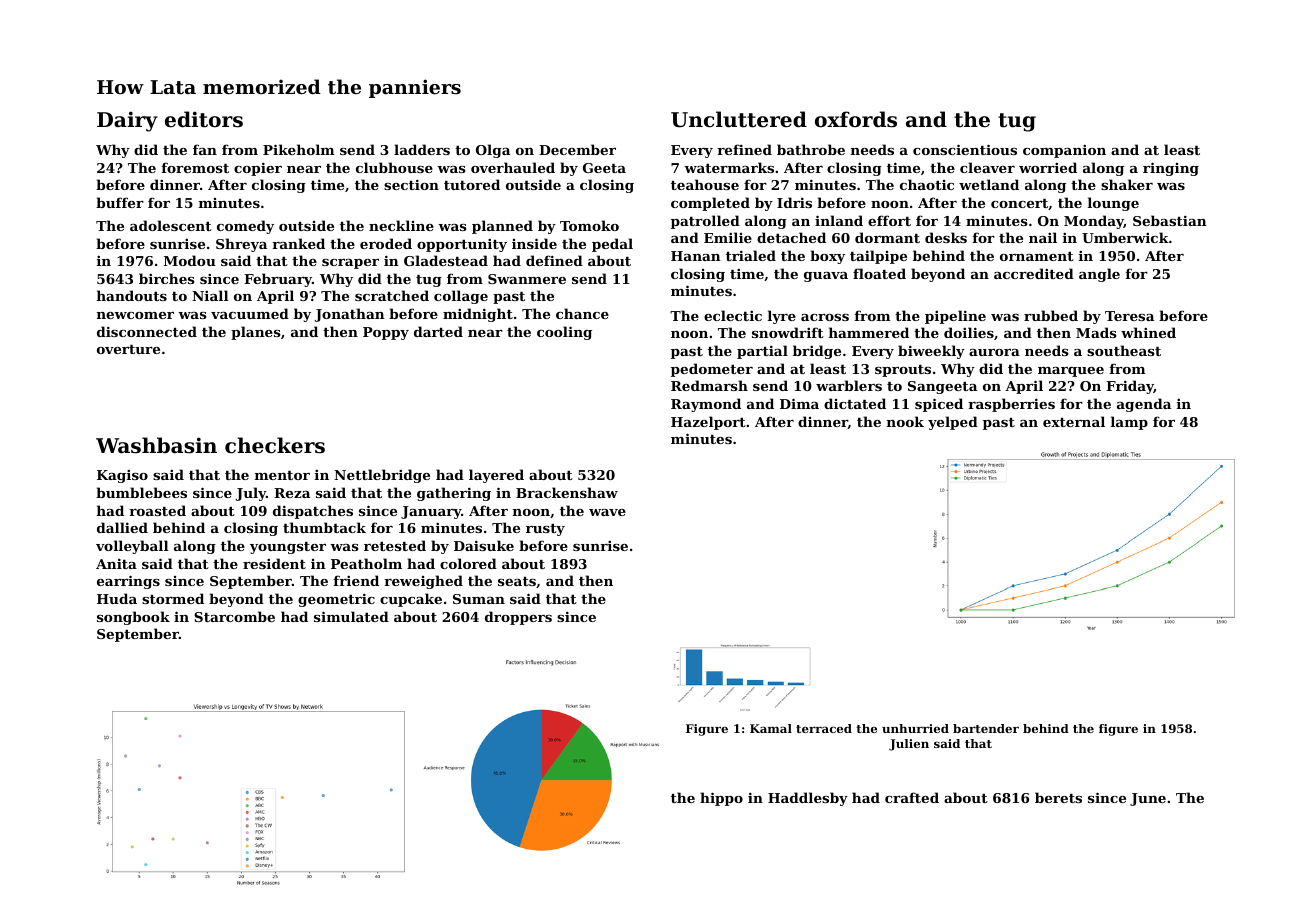  Describe the element at coordinates (708, 423) in the screenshot. I see `Hazelport` at that location.
